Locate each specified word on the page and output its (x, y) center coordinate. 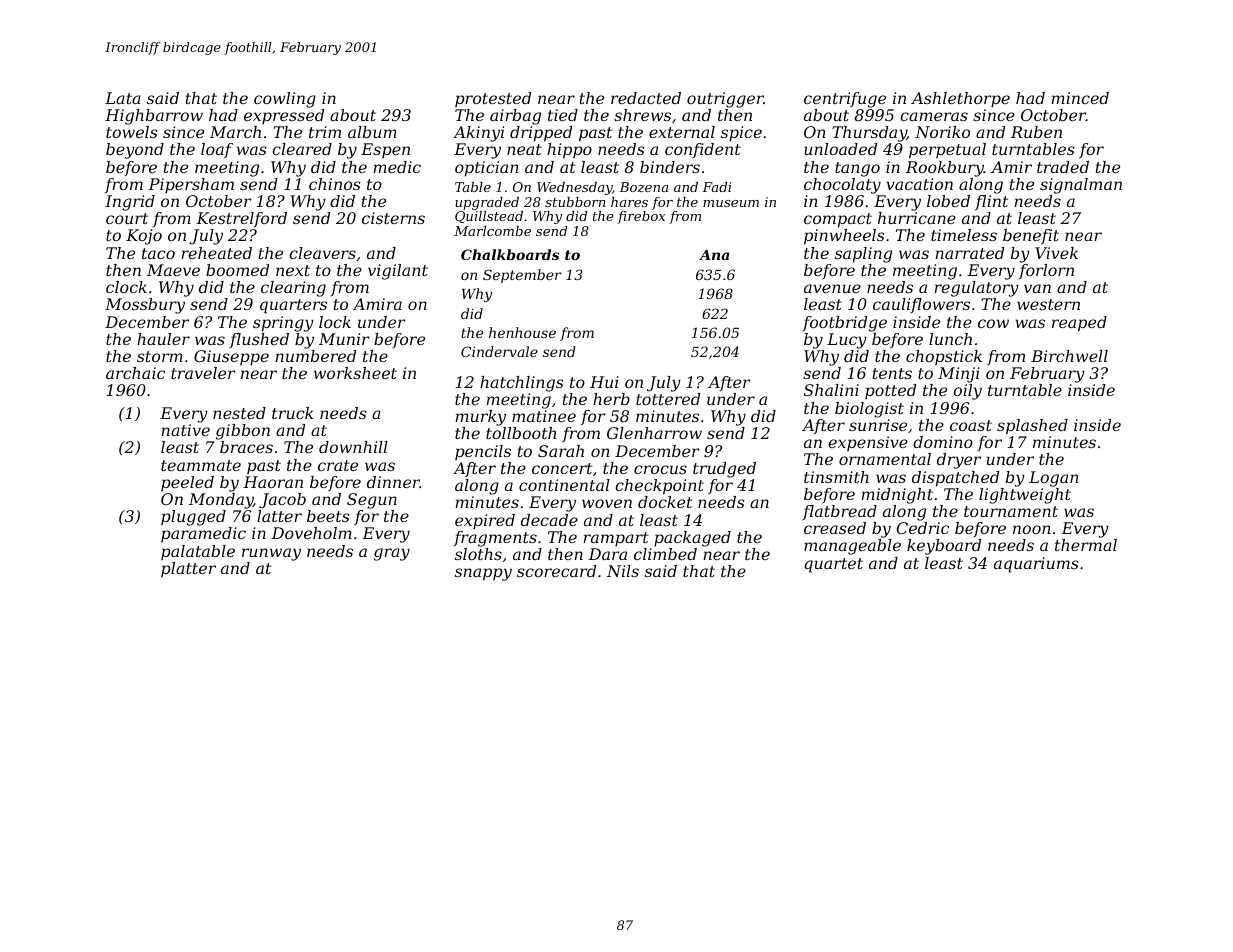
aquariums (1036, 565)
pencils (483, 452)
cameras (934, 116)
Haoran (273, 482)
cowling (285, 100)
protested (493, 99)
